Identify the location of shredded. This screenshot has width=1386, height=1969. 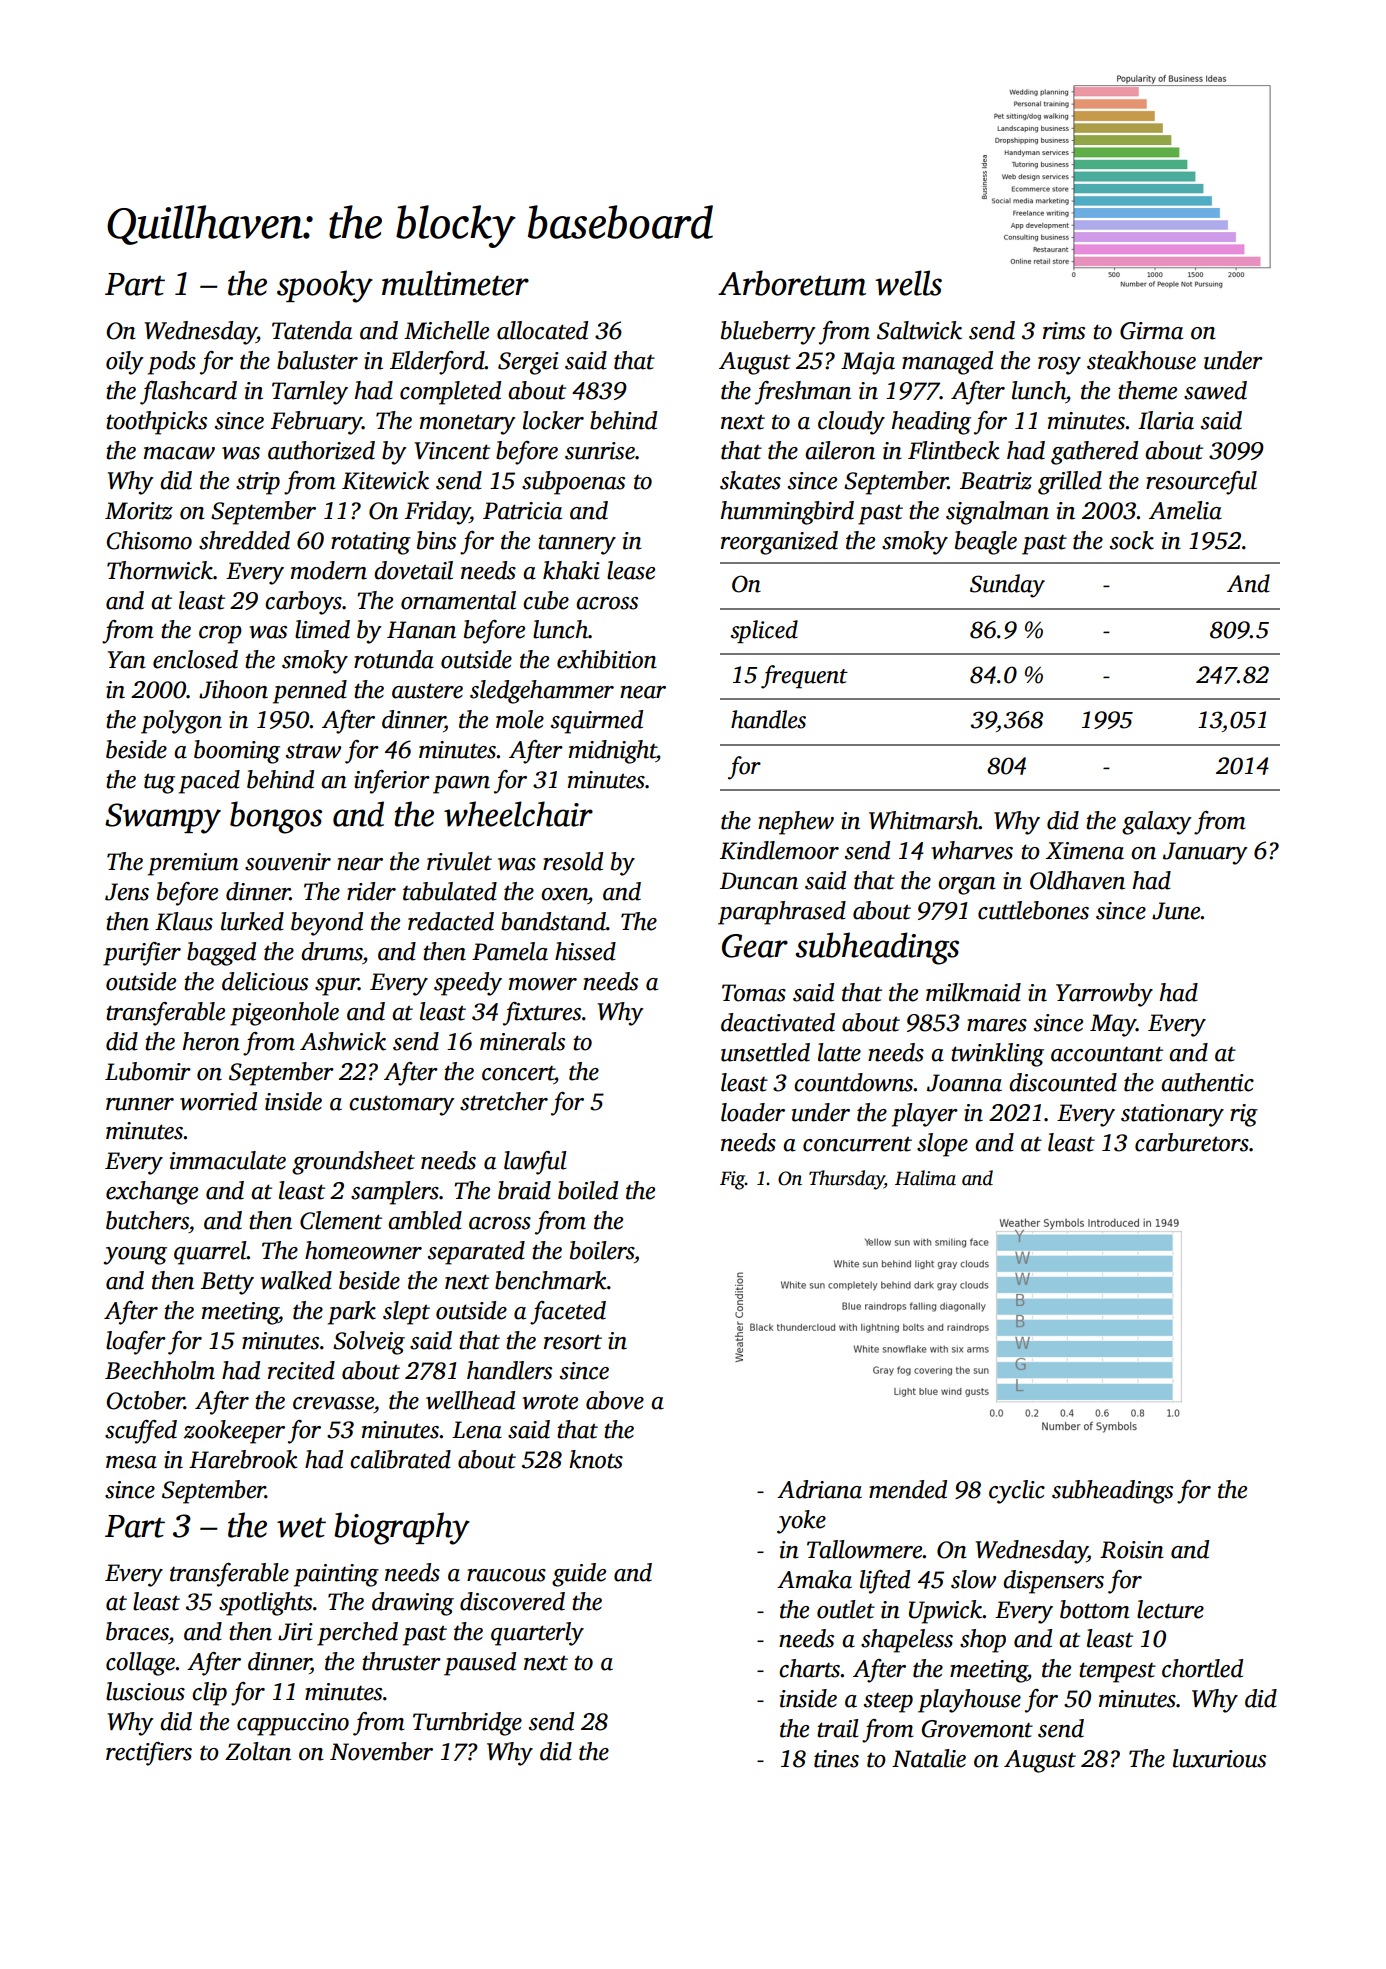
(244, 540).
